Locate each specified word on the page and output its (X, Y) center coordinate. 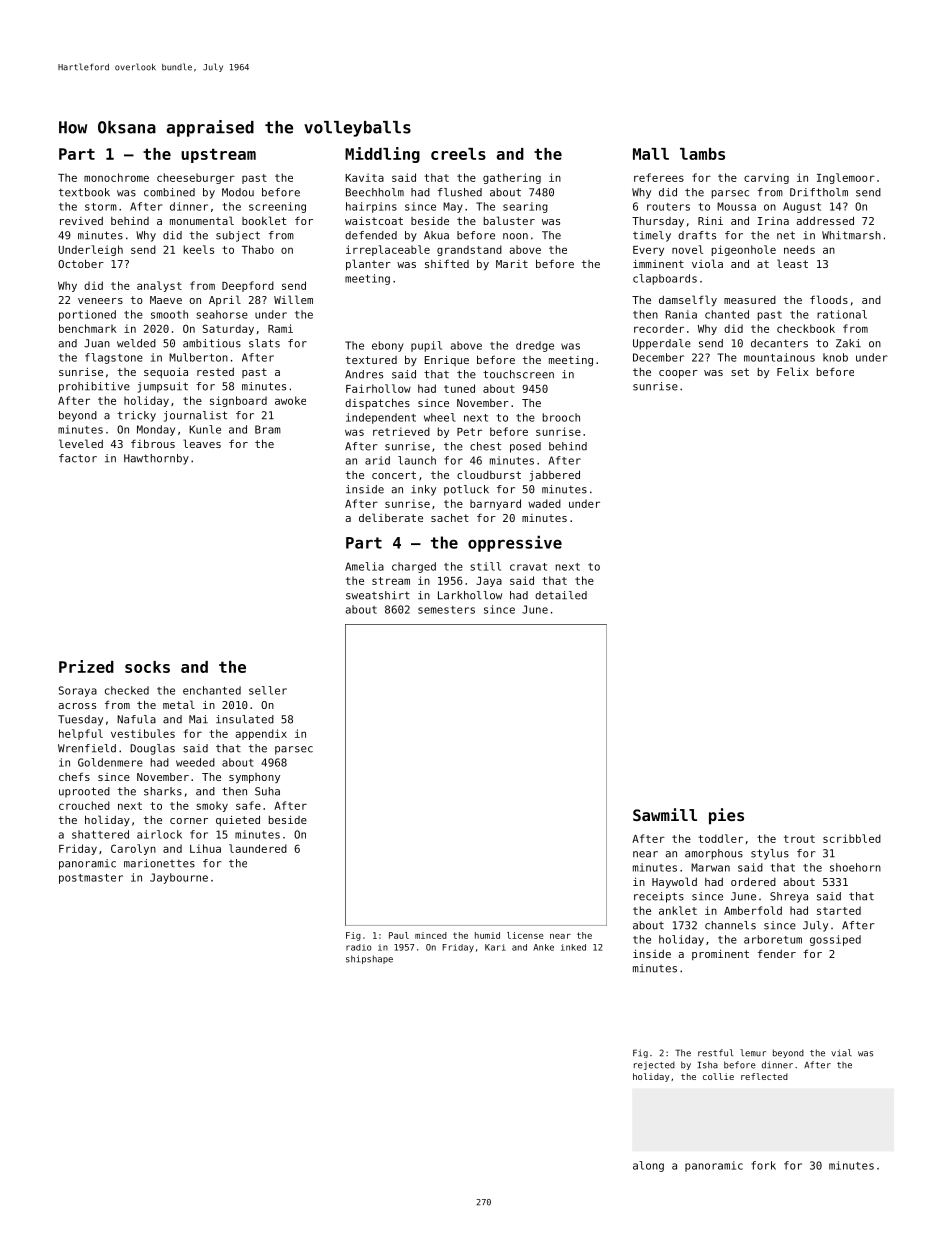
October (81, 263)
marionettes (159, 863)
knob (835, 357)
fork (763, 1165)
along (648, 1166)
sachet (450, 517)
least (792, 263)
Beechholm (375, 192)
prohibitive (94, 387)
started (839, 910)
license (525, 935)
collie (718, 1076)
